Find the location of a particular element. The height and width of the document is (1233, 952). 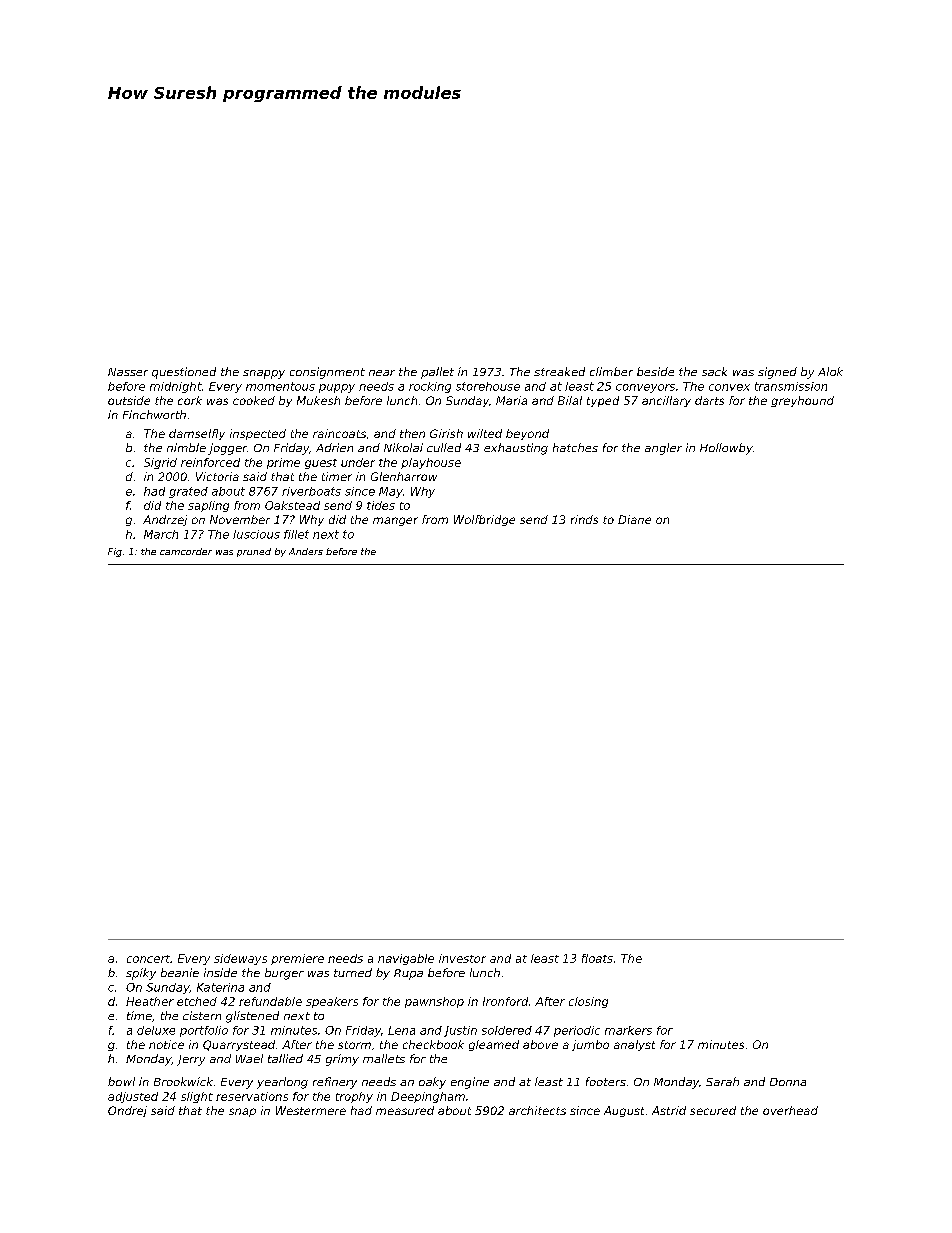

August is located at coordinates (624, 1111).
